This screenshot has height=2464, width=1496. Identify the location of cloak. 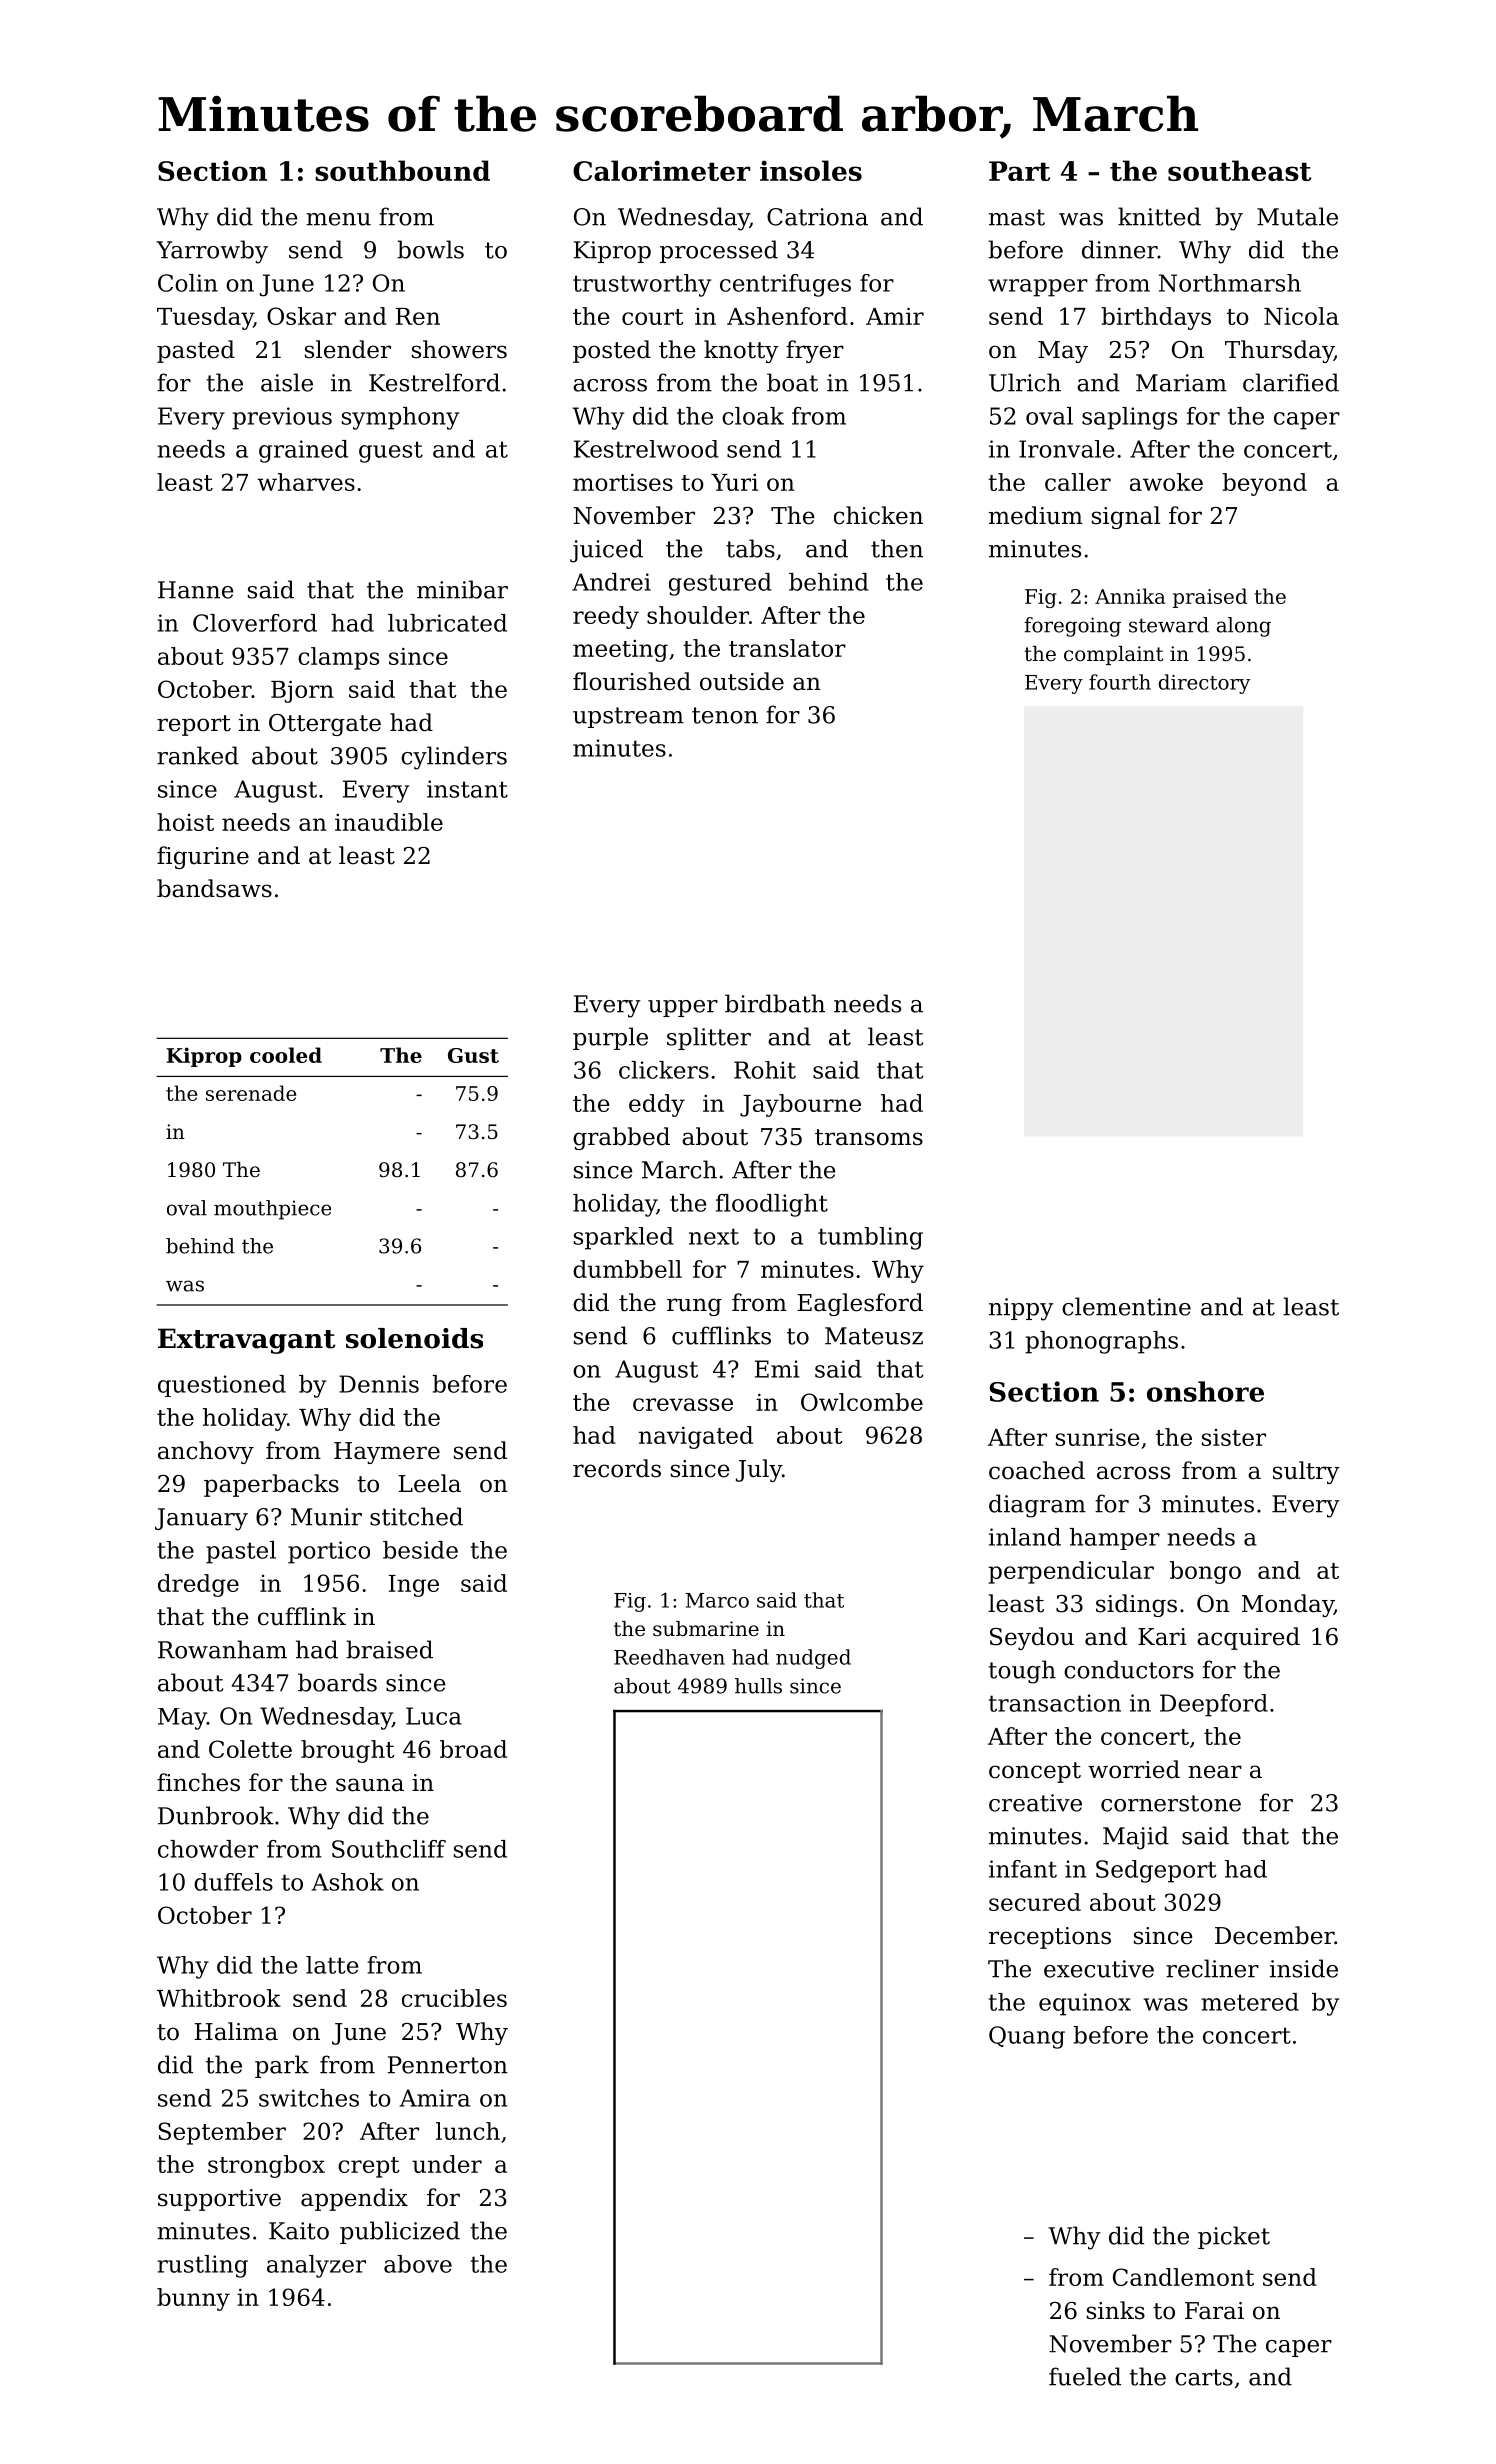
(753, 416).
